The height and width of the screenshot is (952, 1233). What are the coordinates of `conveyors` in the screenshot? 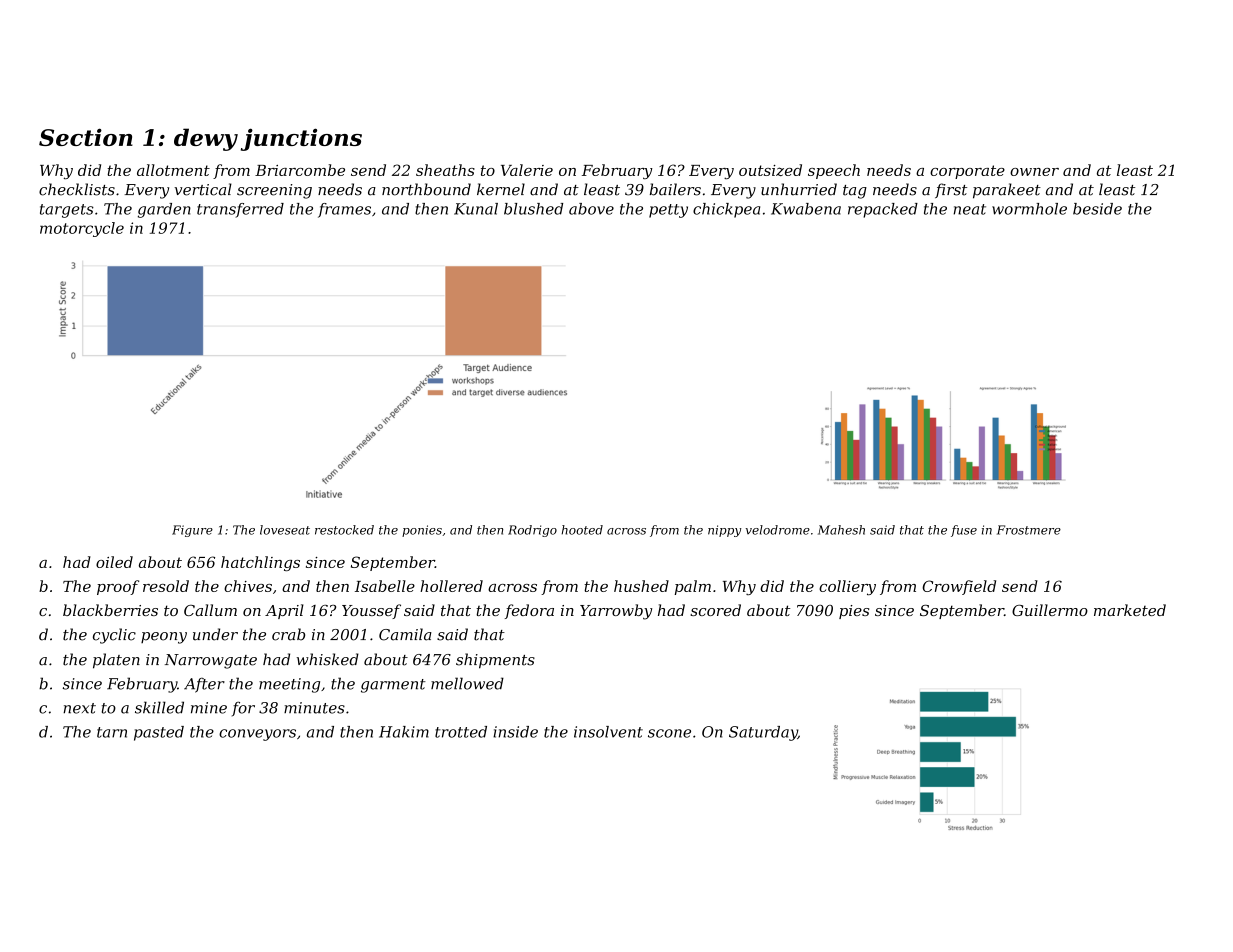 It's located at (257, 735).
